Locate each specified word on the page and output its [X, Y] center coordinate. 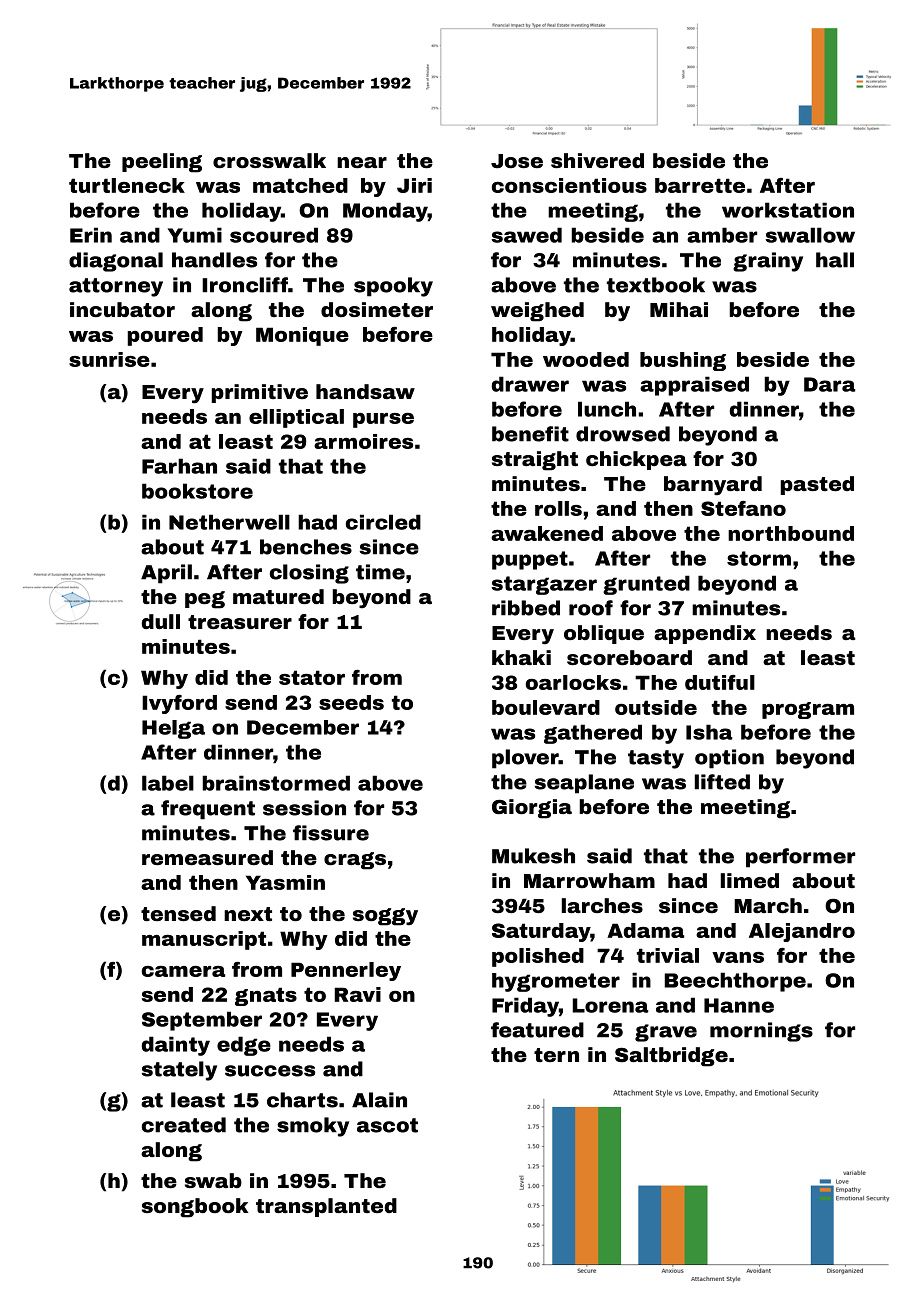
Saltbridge [671, 1057]
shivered [597, 160]
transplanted [326, 1207]
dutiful [720, 682]
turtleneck [127, 185]
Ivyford [179, 704]
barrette [700, 185]
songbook [195, 1208]
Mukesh [533, 856]
